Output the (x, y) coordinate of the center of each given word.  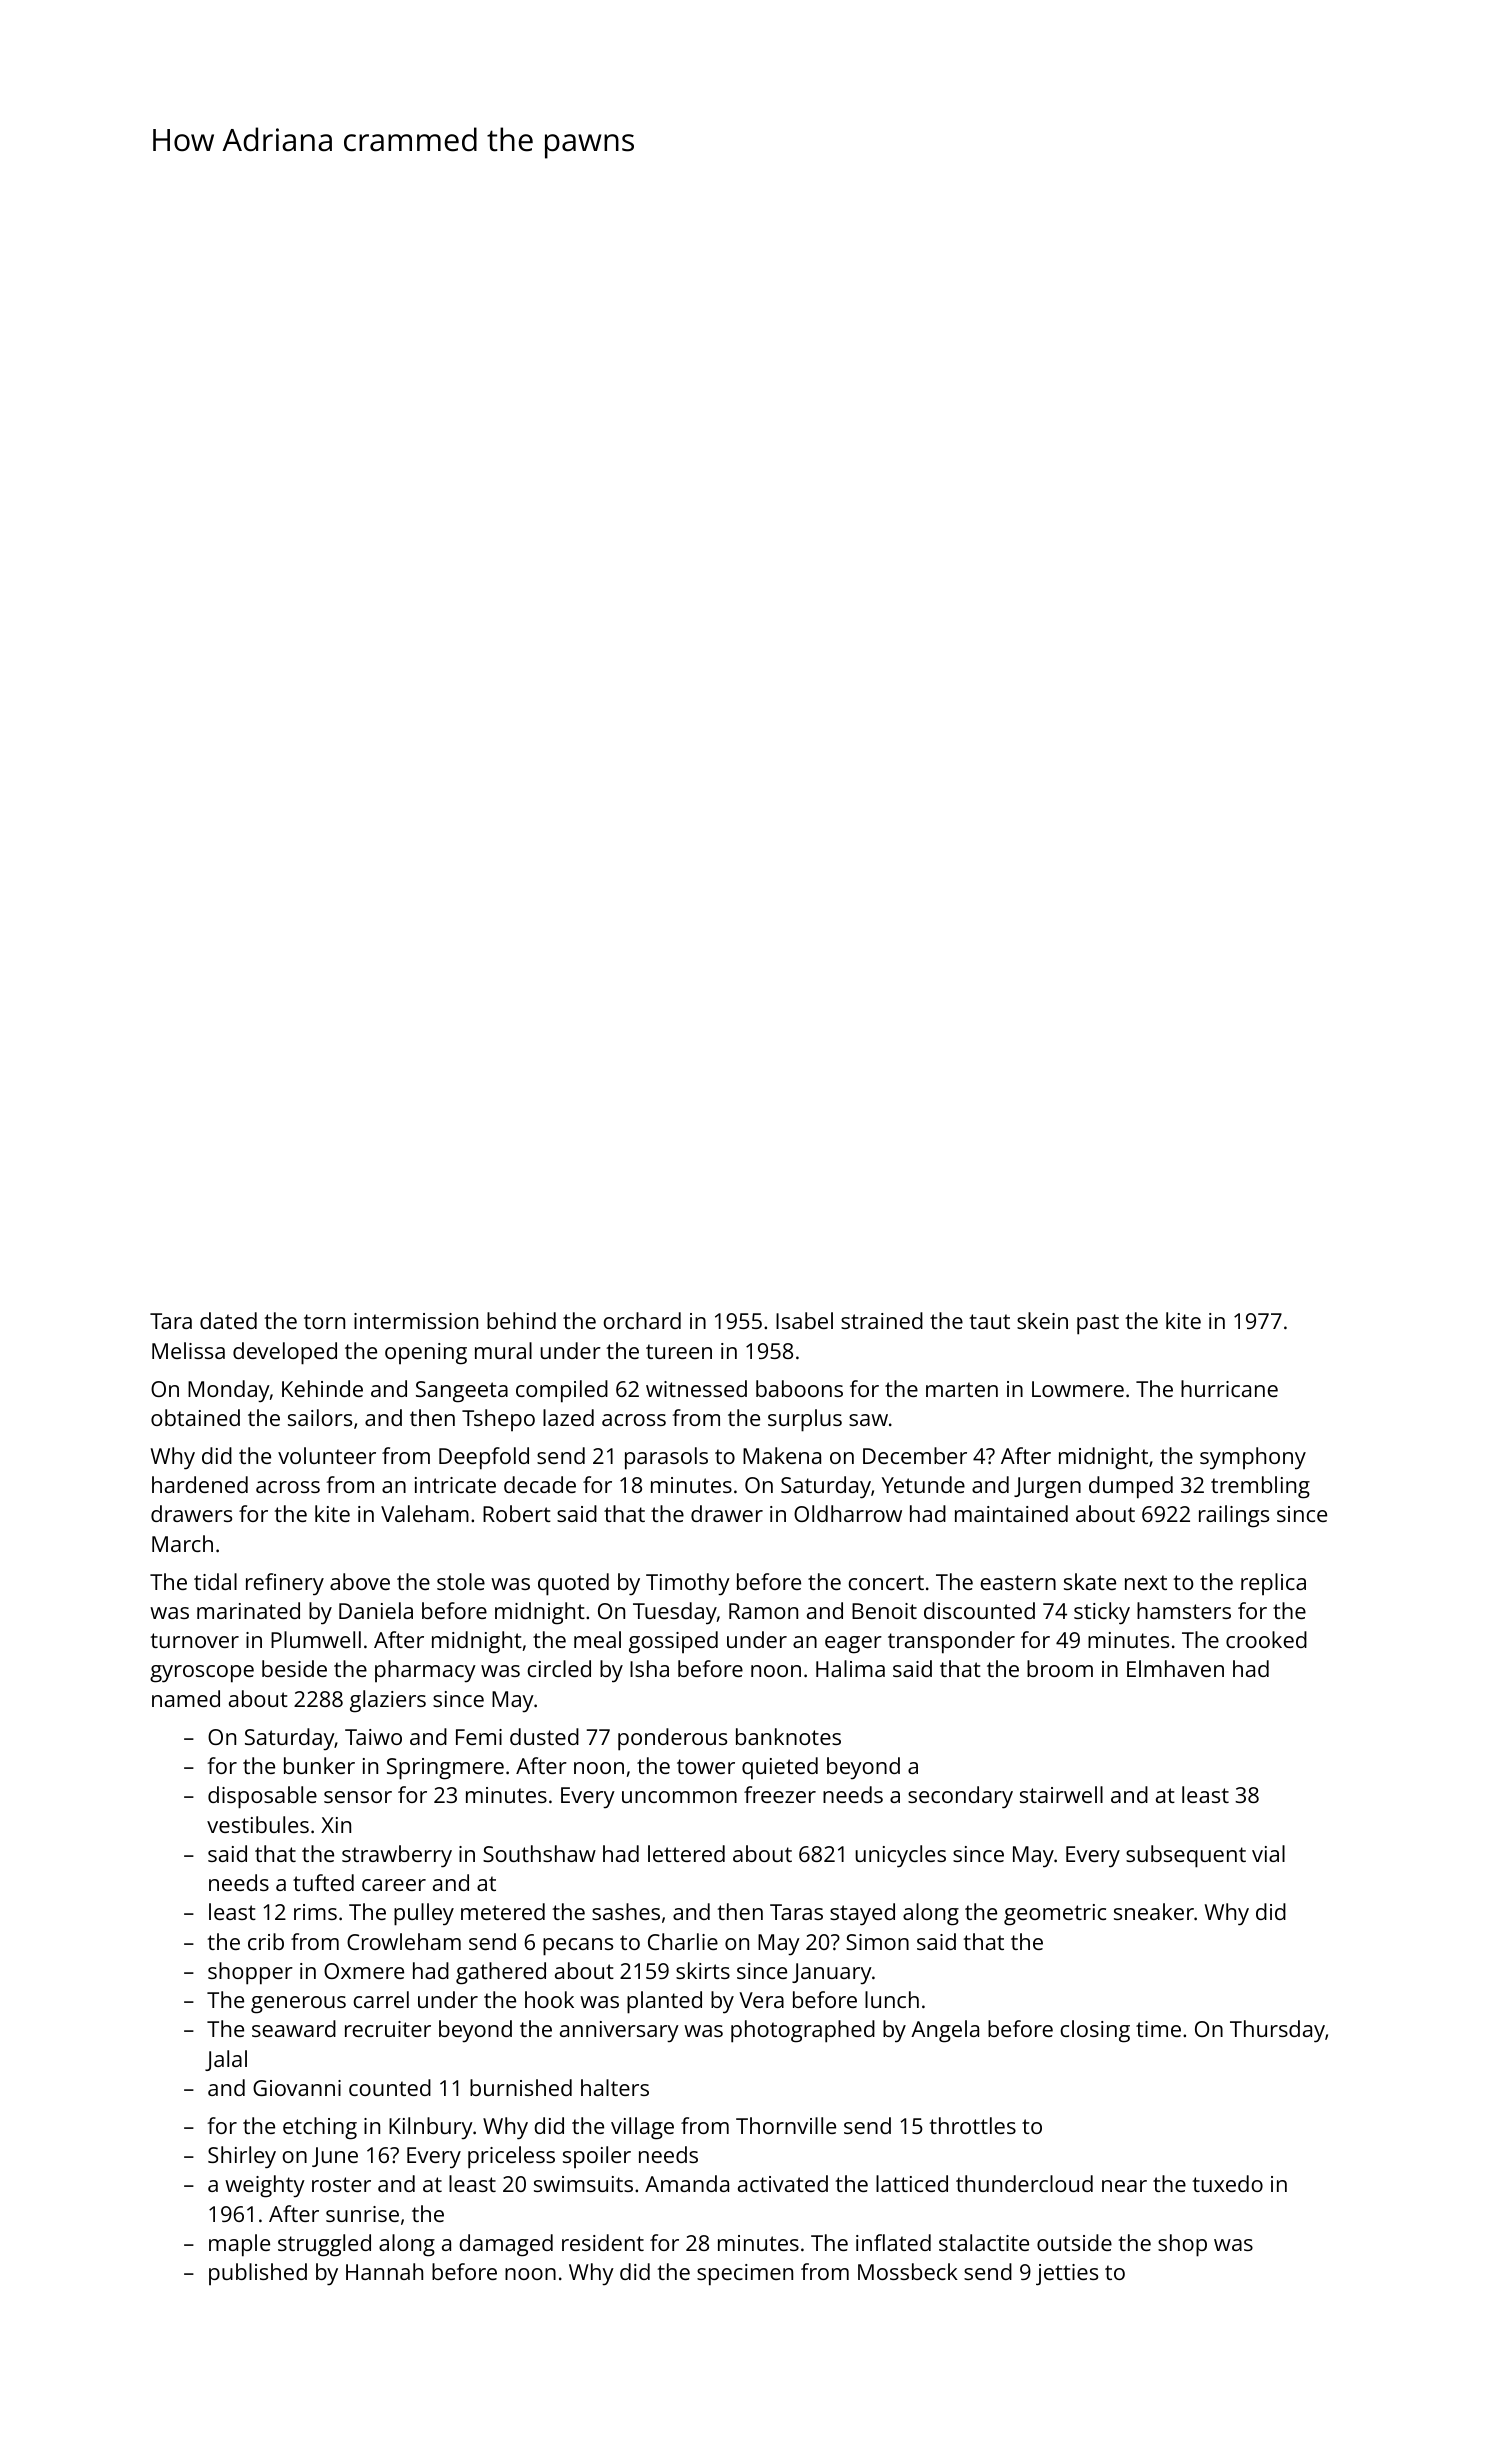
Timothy (688, 1584)
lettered (686, 1853)
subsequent (1186, 1856)
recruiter (388, 2029)
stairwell (1061, 1794)
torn (324, 1321)
